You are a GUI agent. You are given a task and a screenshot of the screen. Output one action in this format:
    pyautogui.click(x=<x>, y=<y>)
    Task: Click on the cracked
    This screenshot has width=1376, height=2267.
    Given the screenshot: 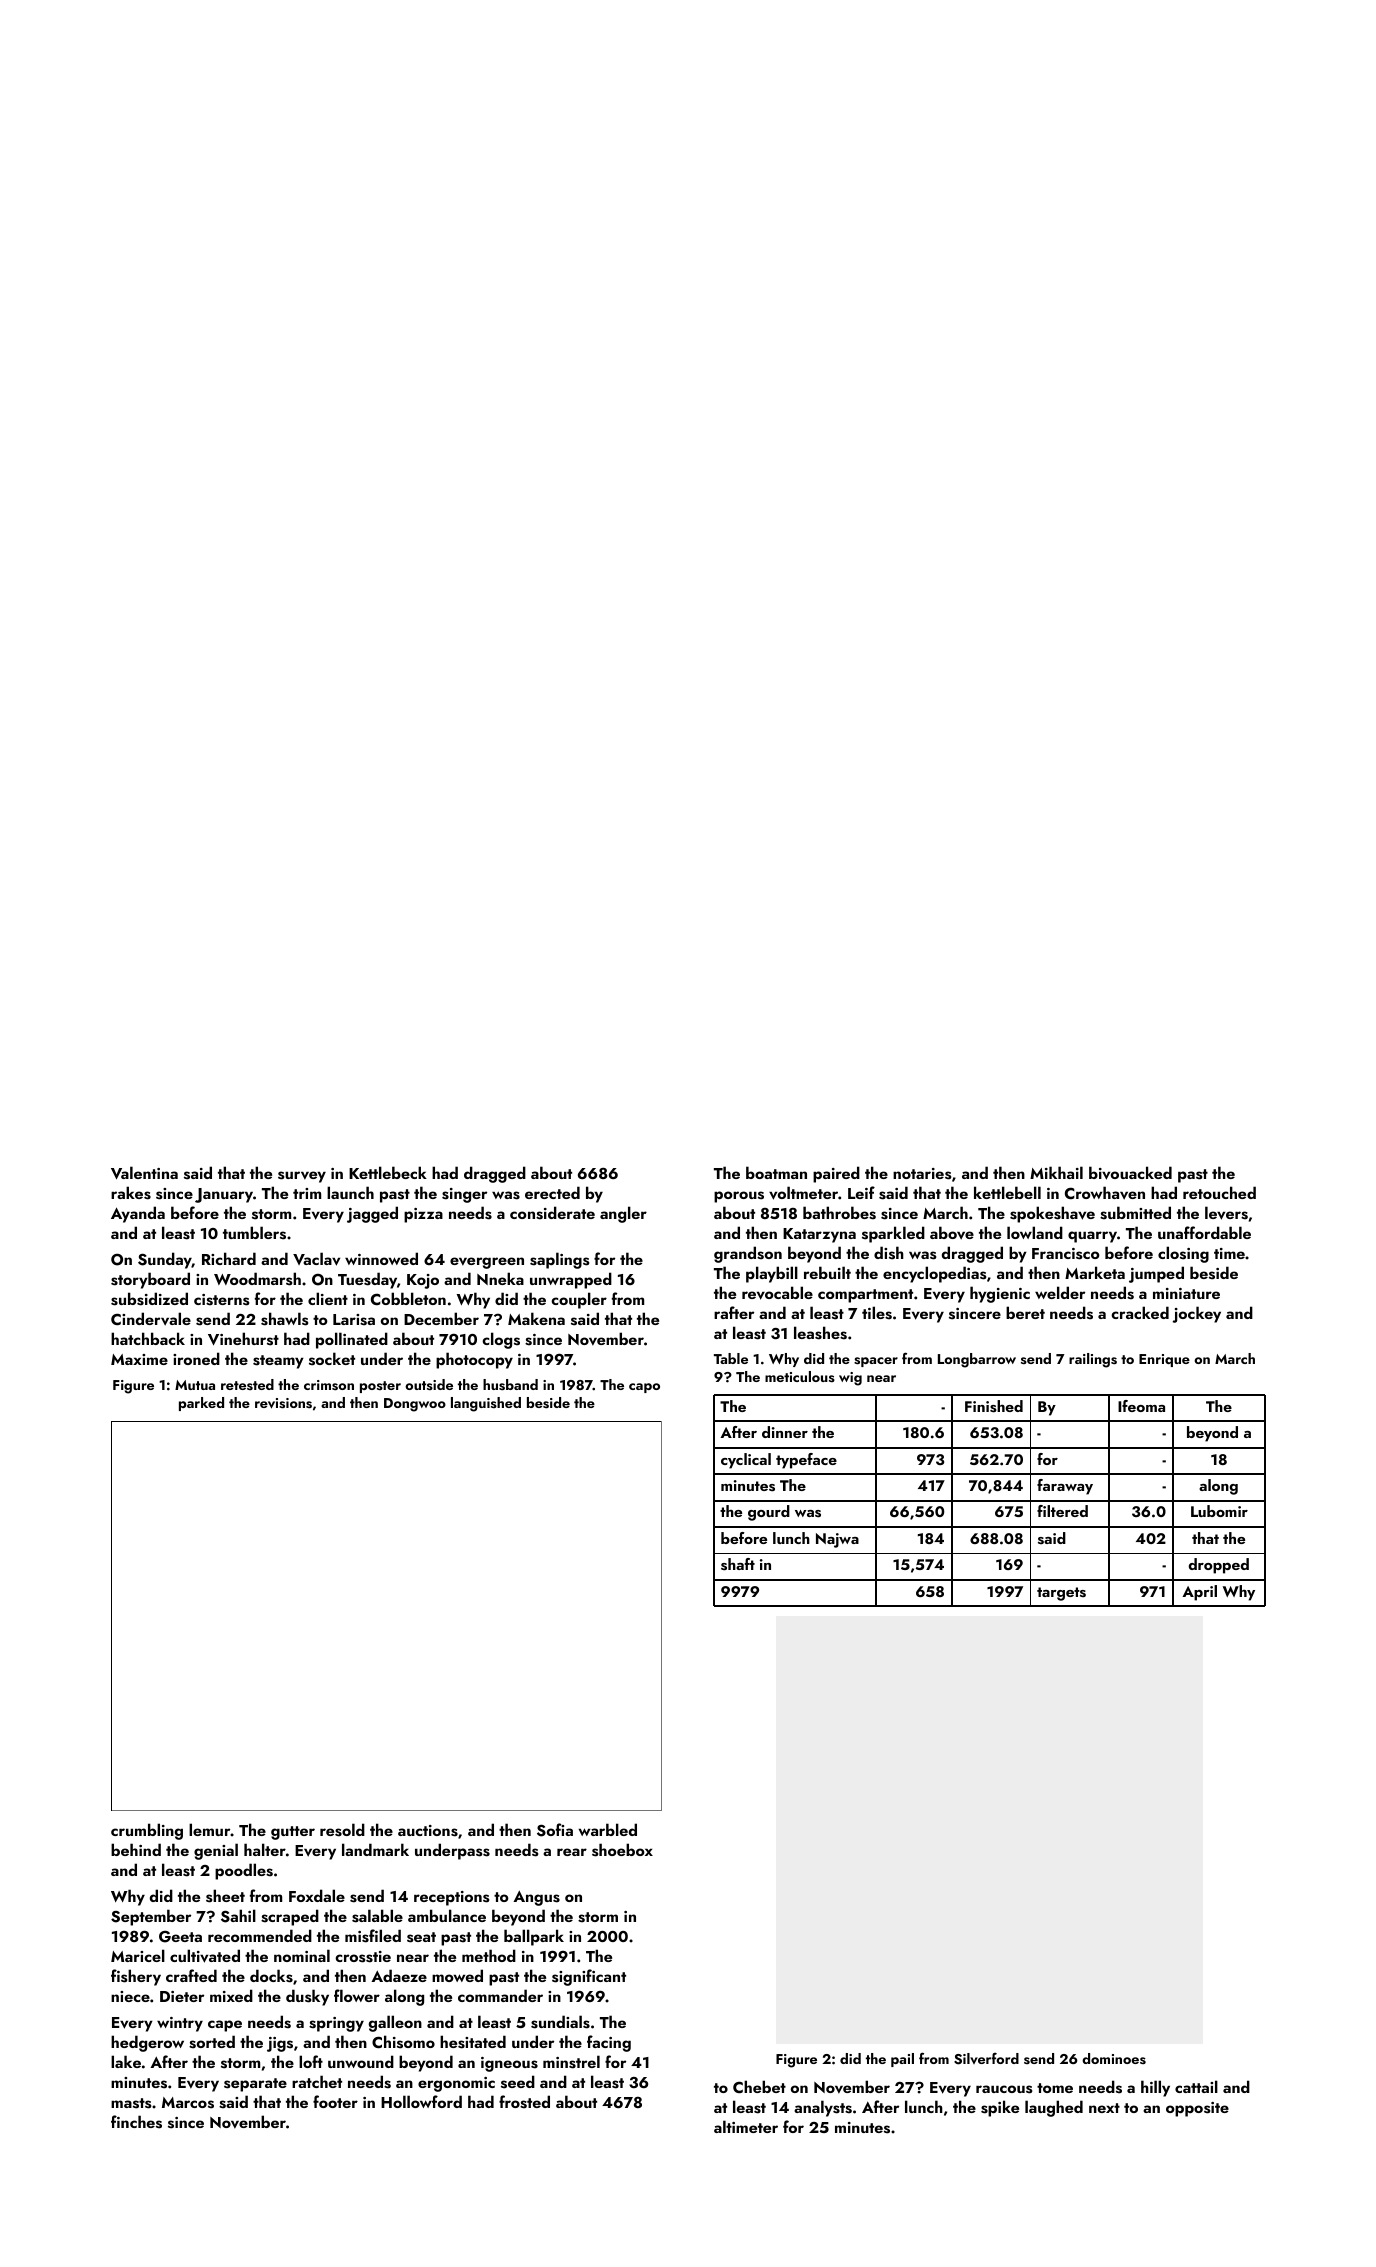 What is the action you would take?
    pyautogui.click(x=1140, y=1312)
